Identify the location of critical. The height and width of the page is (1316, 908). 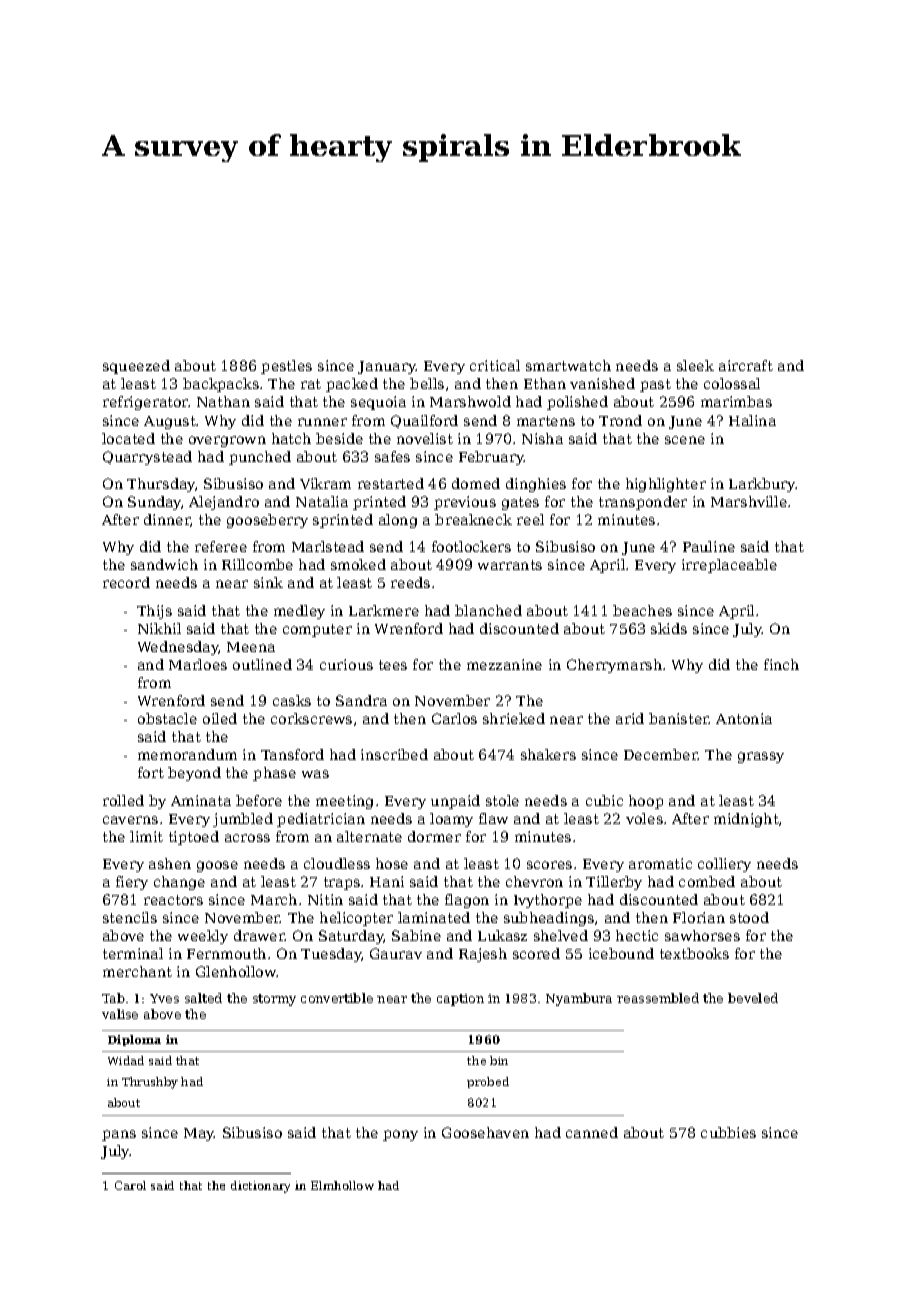
(495, 365).
